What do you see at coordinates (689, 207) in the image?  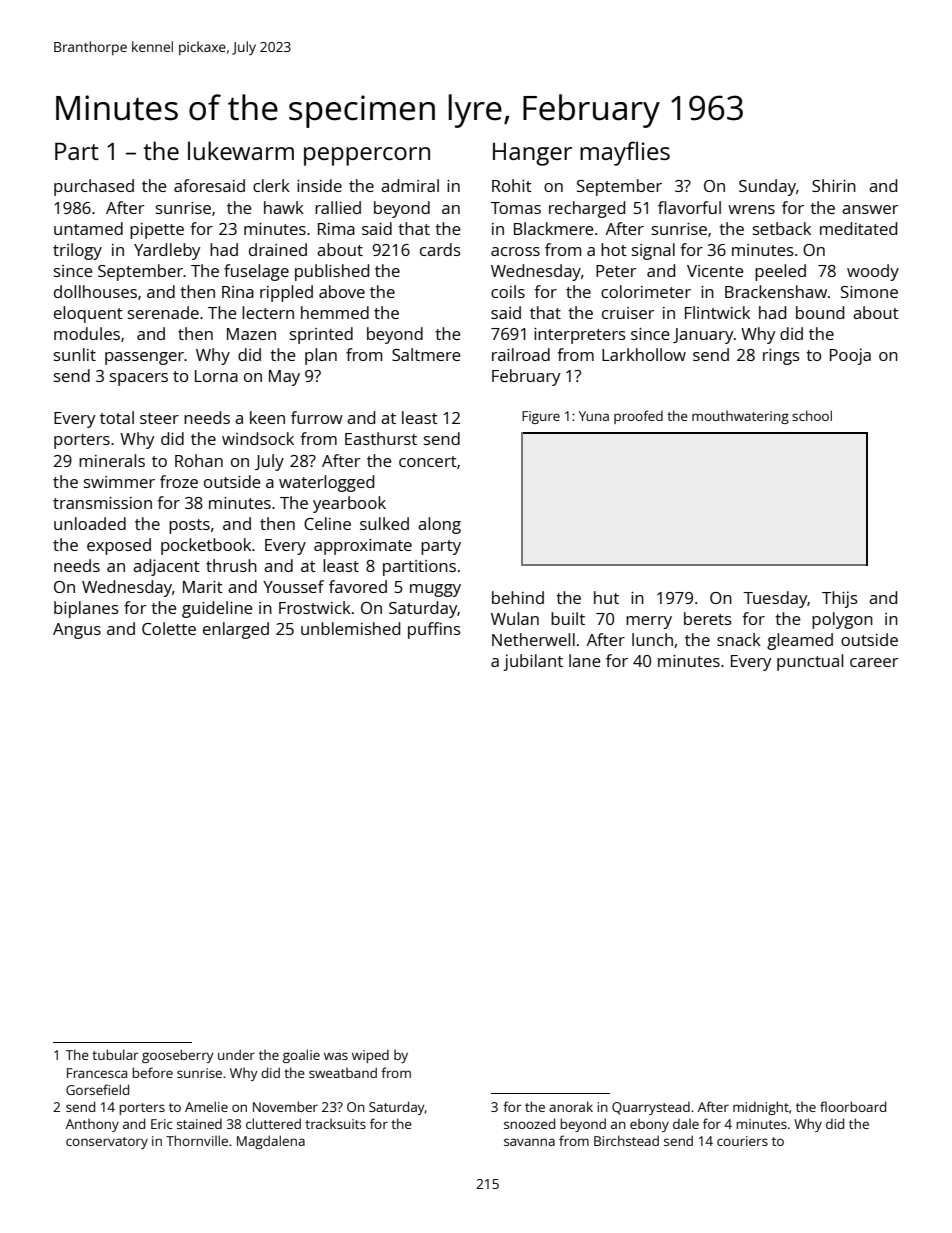 I see `flavorful` at bounding box center [689, 207].
